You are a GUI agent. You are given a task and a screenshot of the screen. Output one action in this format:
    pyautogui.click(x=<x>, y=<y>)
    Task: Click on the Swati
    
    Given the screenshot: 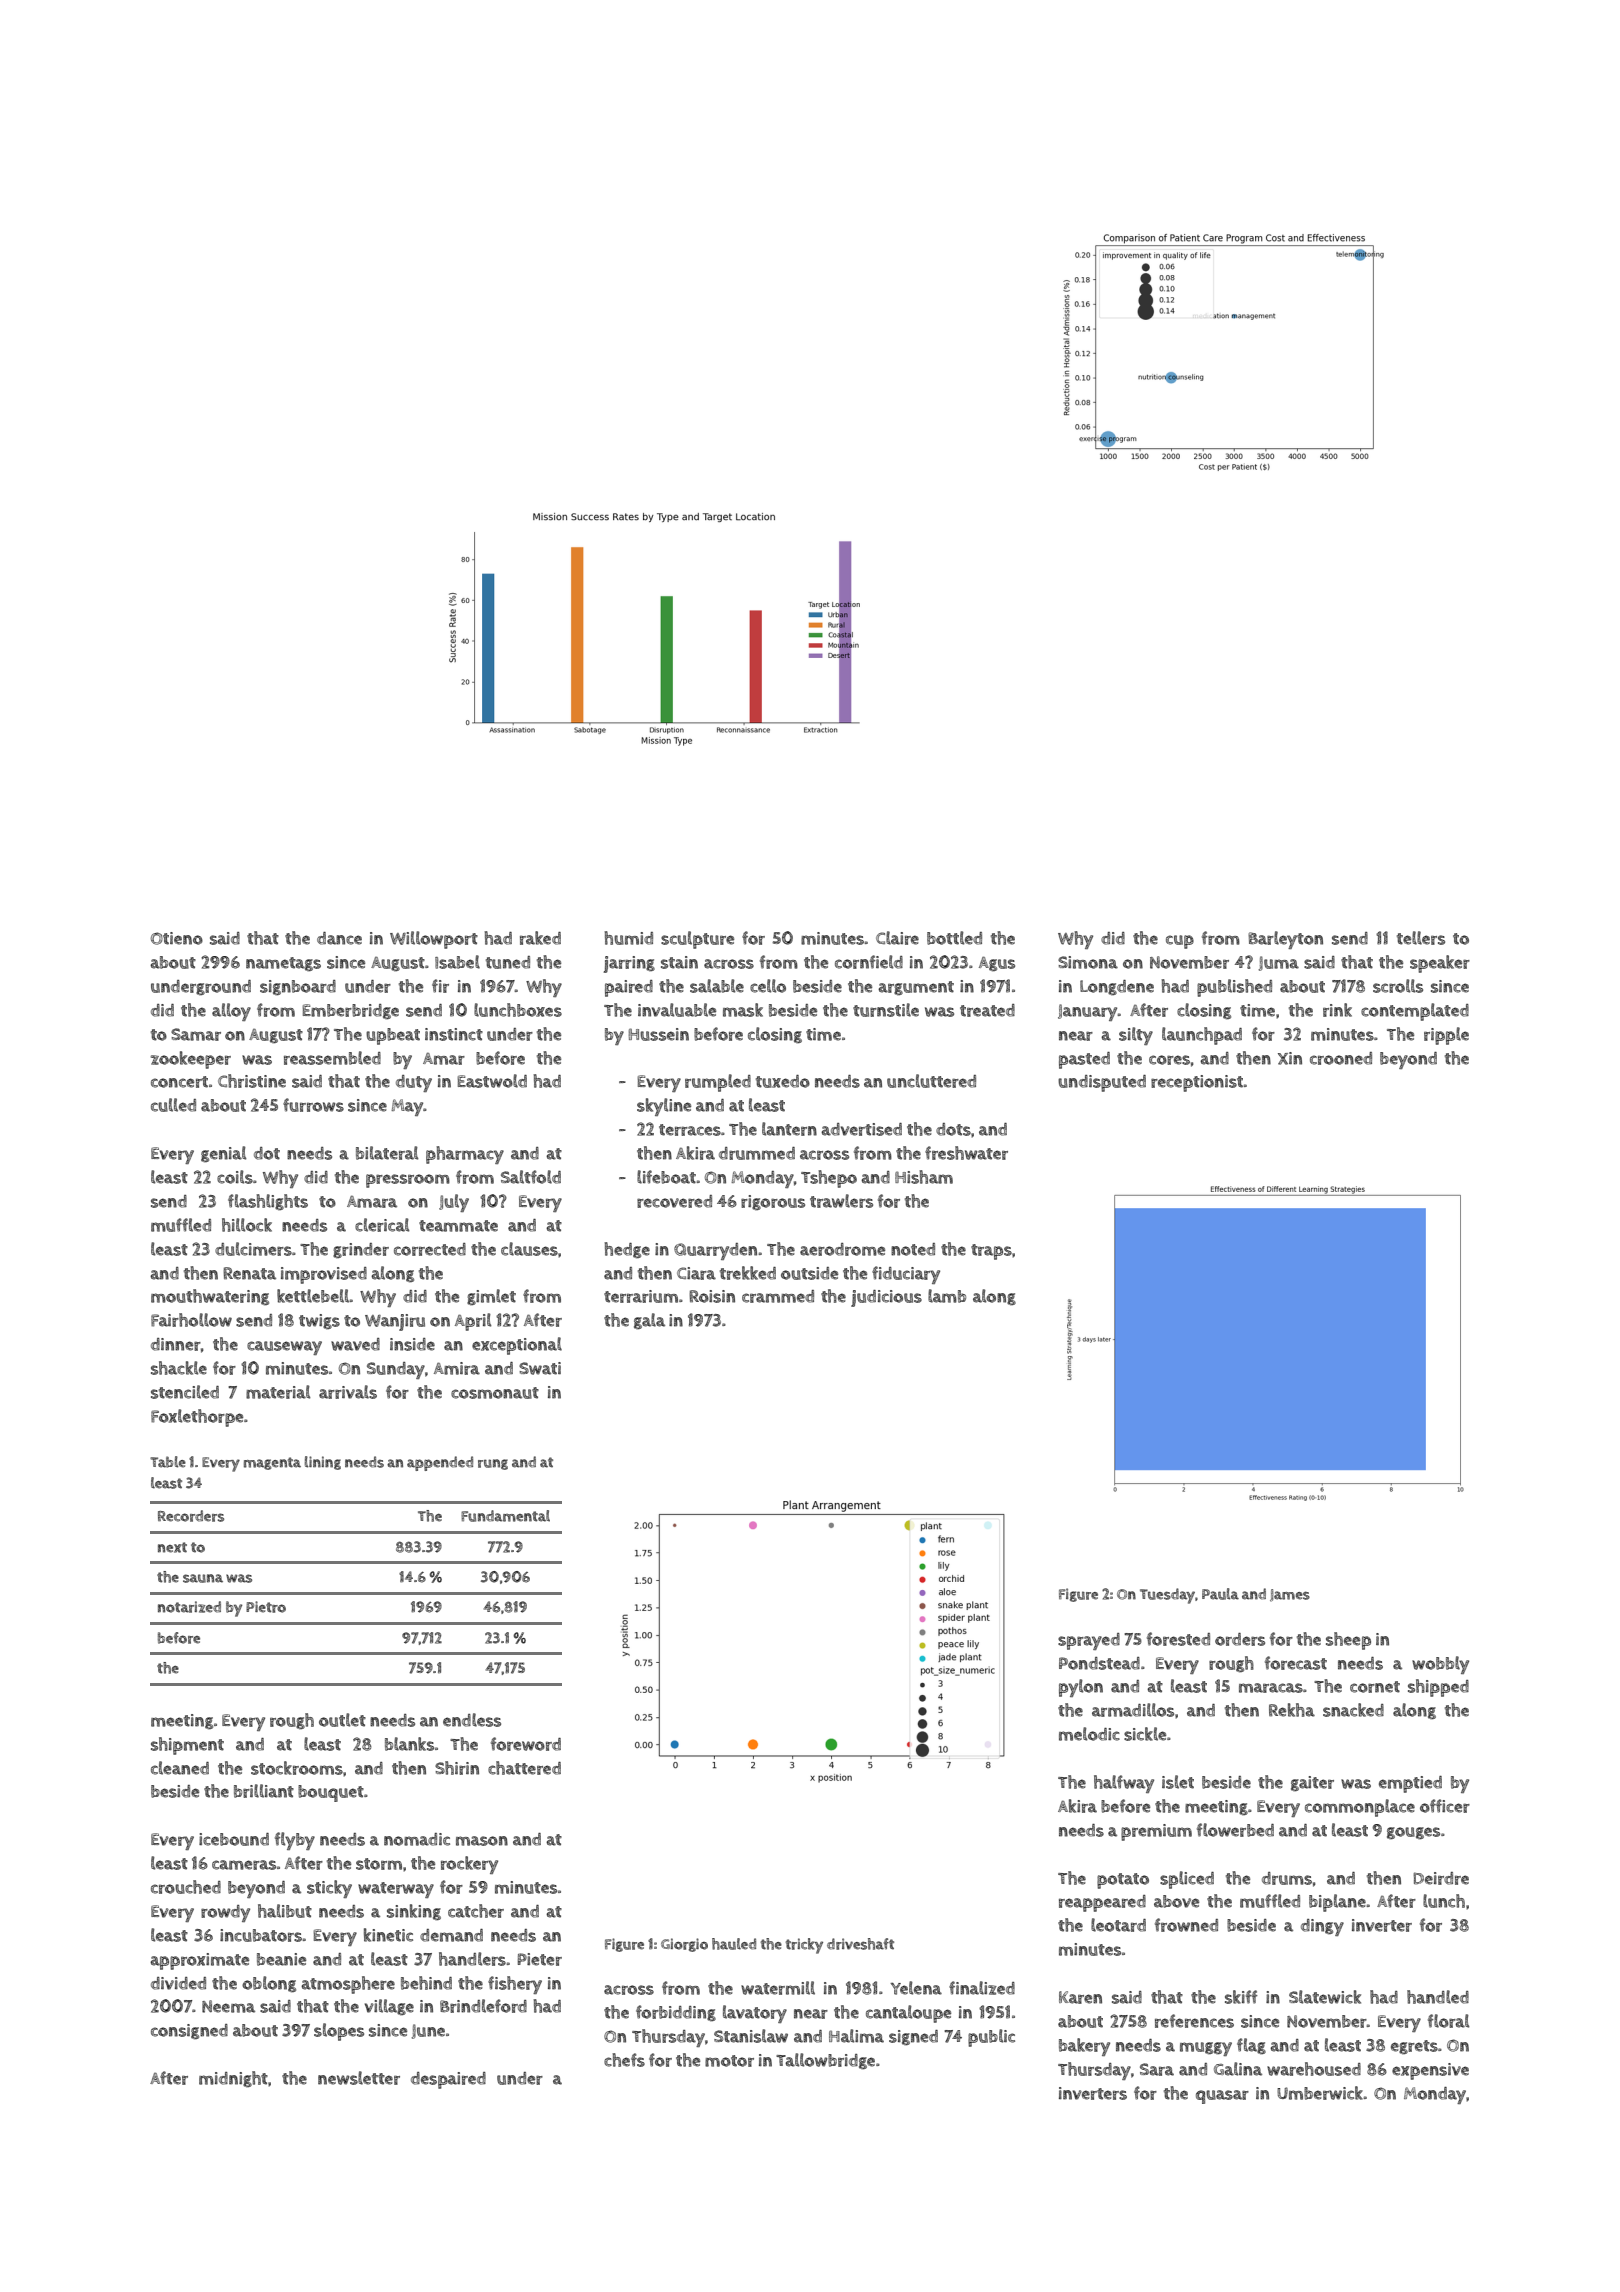 What is the action you would take?
    pyautogui.click(x=540, y=1368)
